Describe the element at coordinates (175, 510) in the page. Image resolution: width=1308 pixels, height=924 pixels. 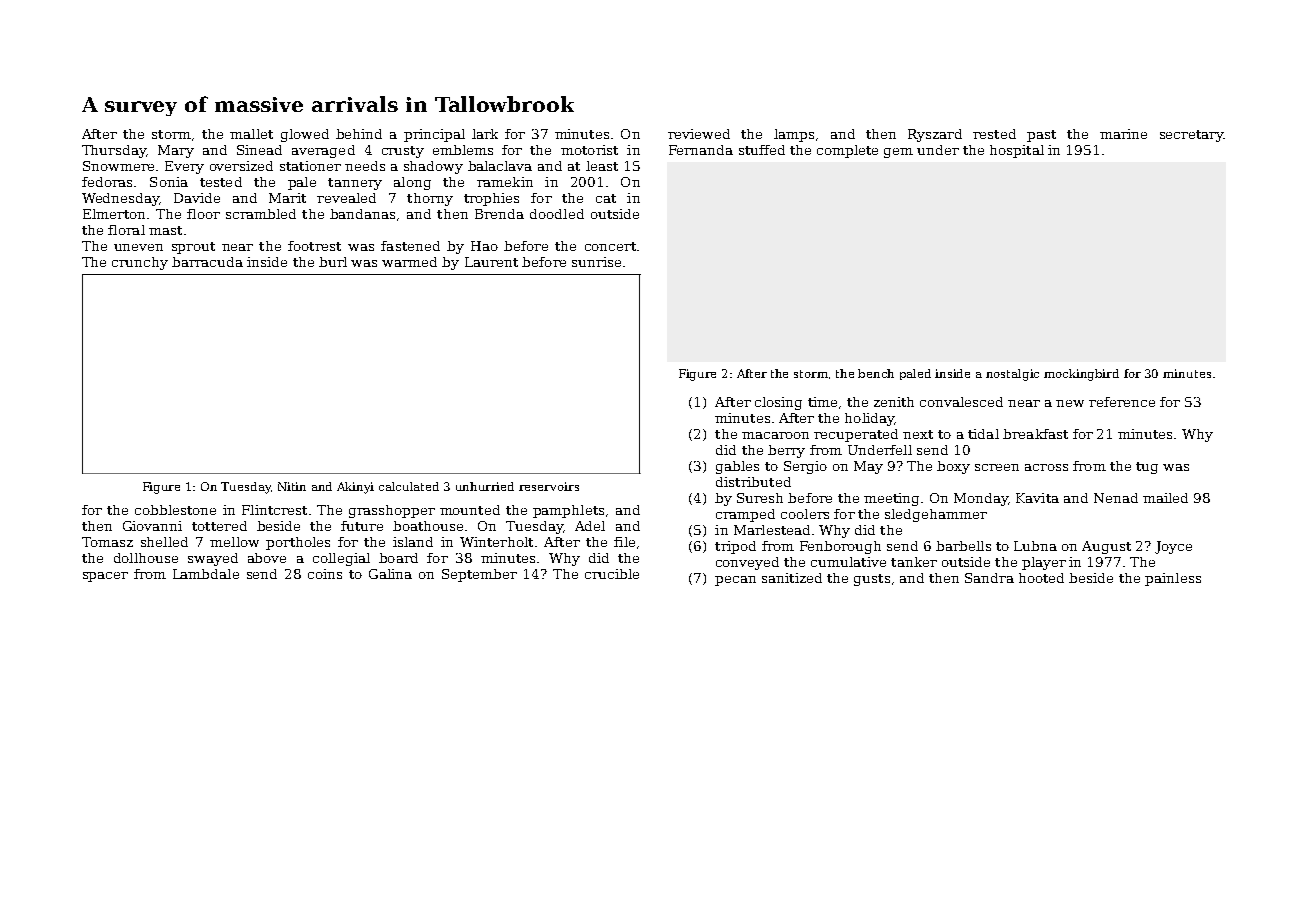
I see `cobblestone` at that location.
